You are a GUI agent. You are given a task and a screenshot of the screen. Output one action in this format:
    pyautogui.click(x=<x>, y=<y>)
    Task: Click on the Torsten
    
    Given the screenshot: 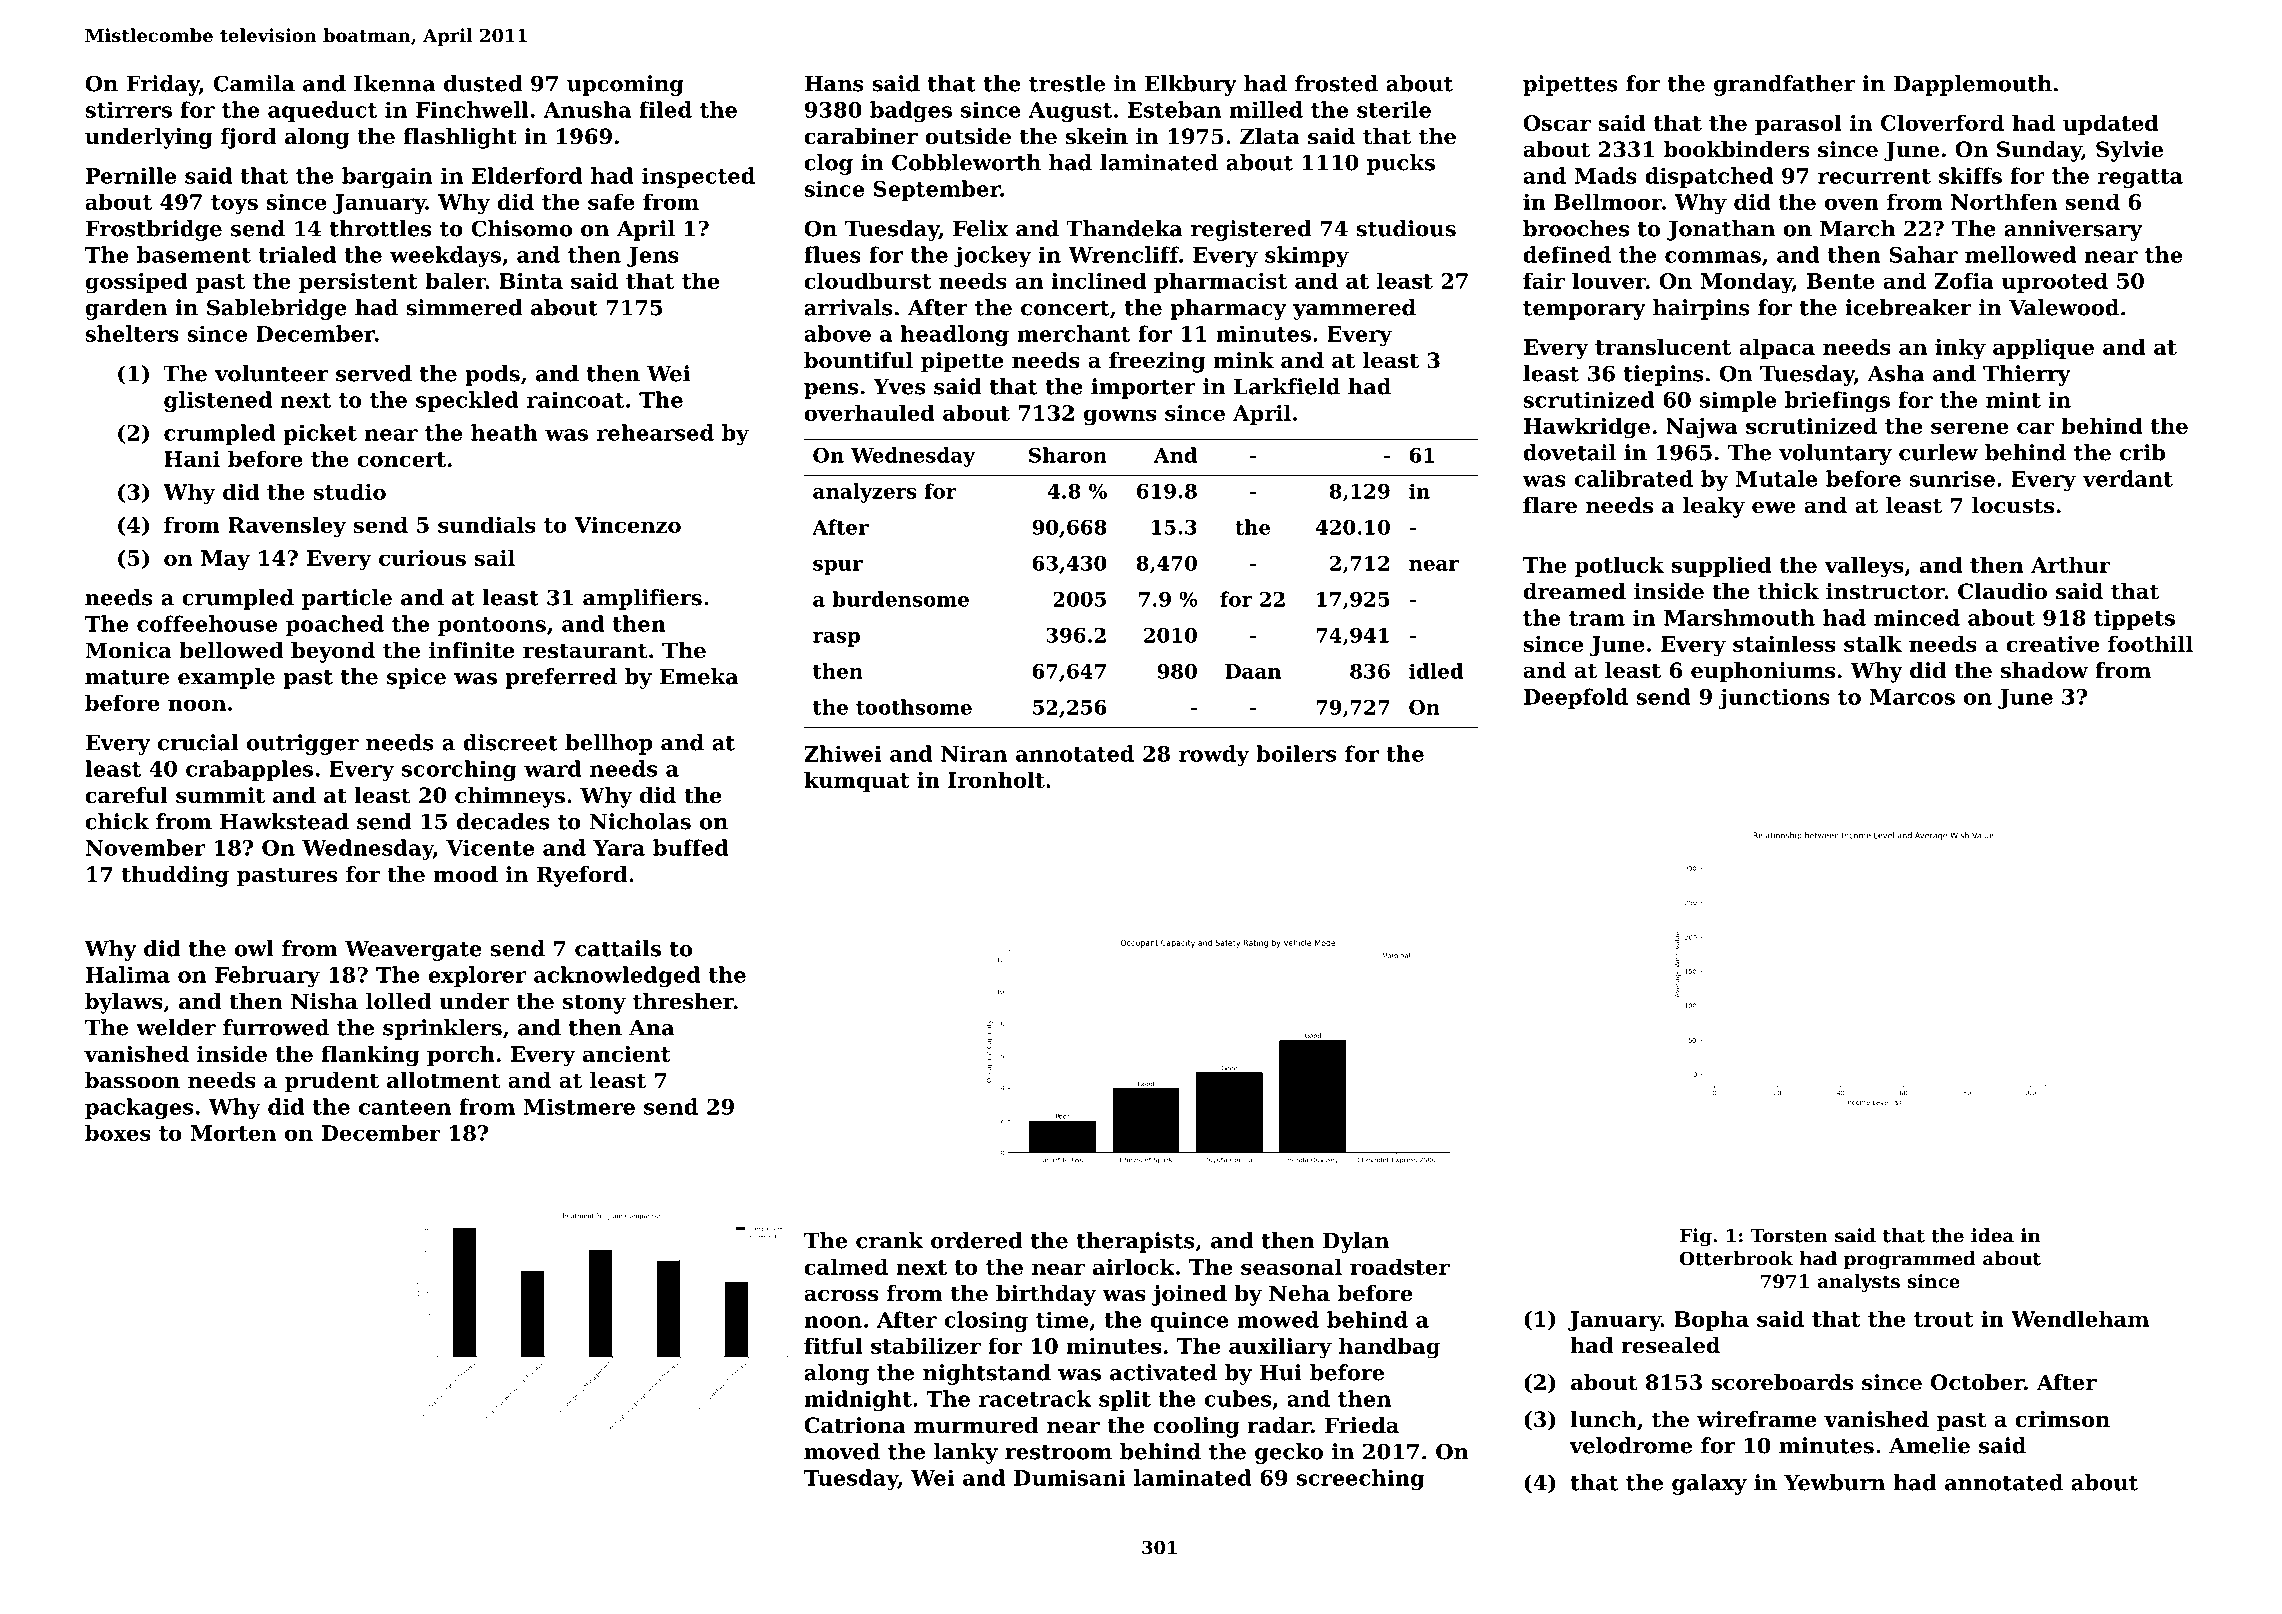 What is the action you would take?
    pyautogui.click(x=1789, y=1236)
